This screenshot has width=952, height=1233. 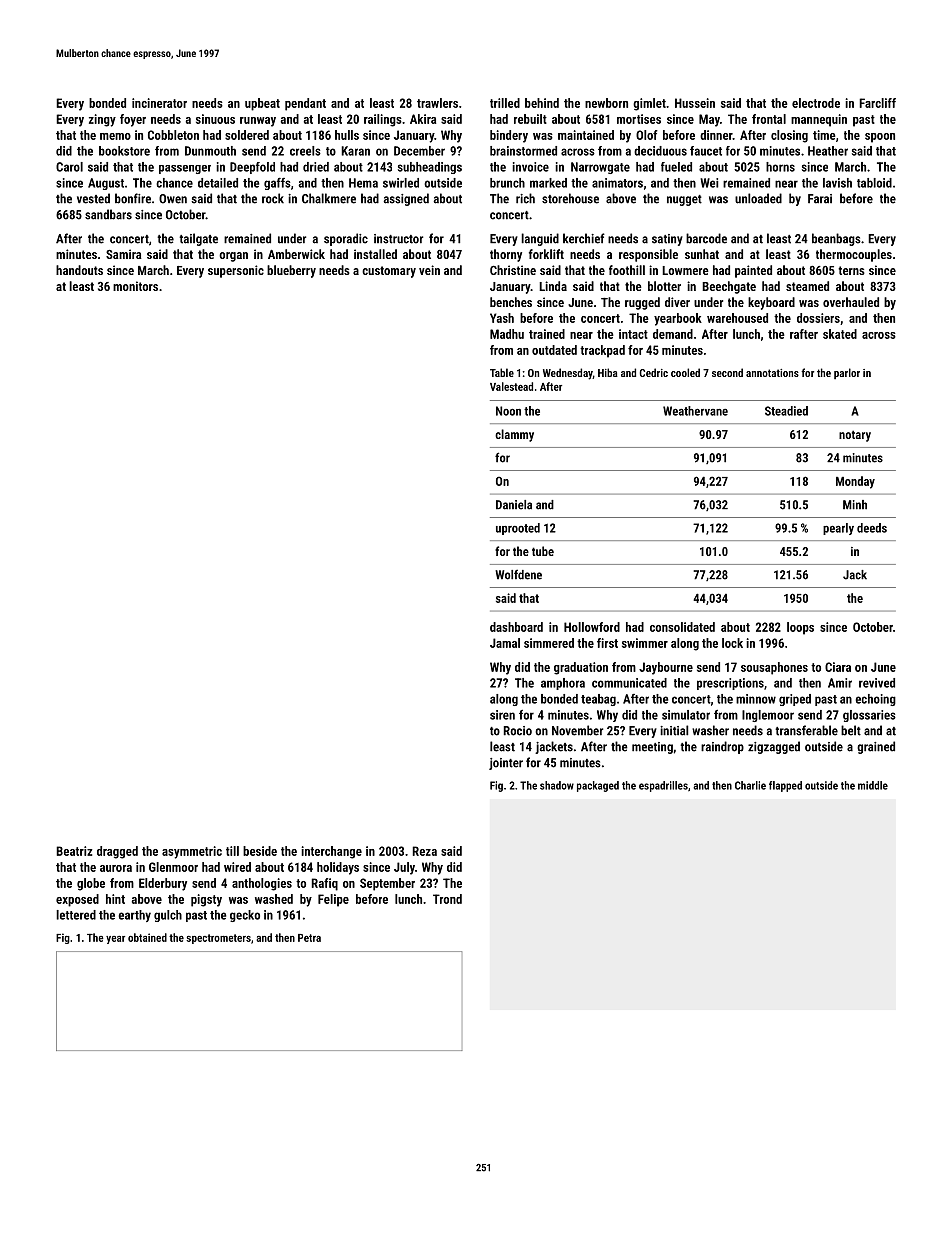 What do you see at coordinates (447, 899) in the screenshot?
I see `Trond` at bounding box center [447, 899].
